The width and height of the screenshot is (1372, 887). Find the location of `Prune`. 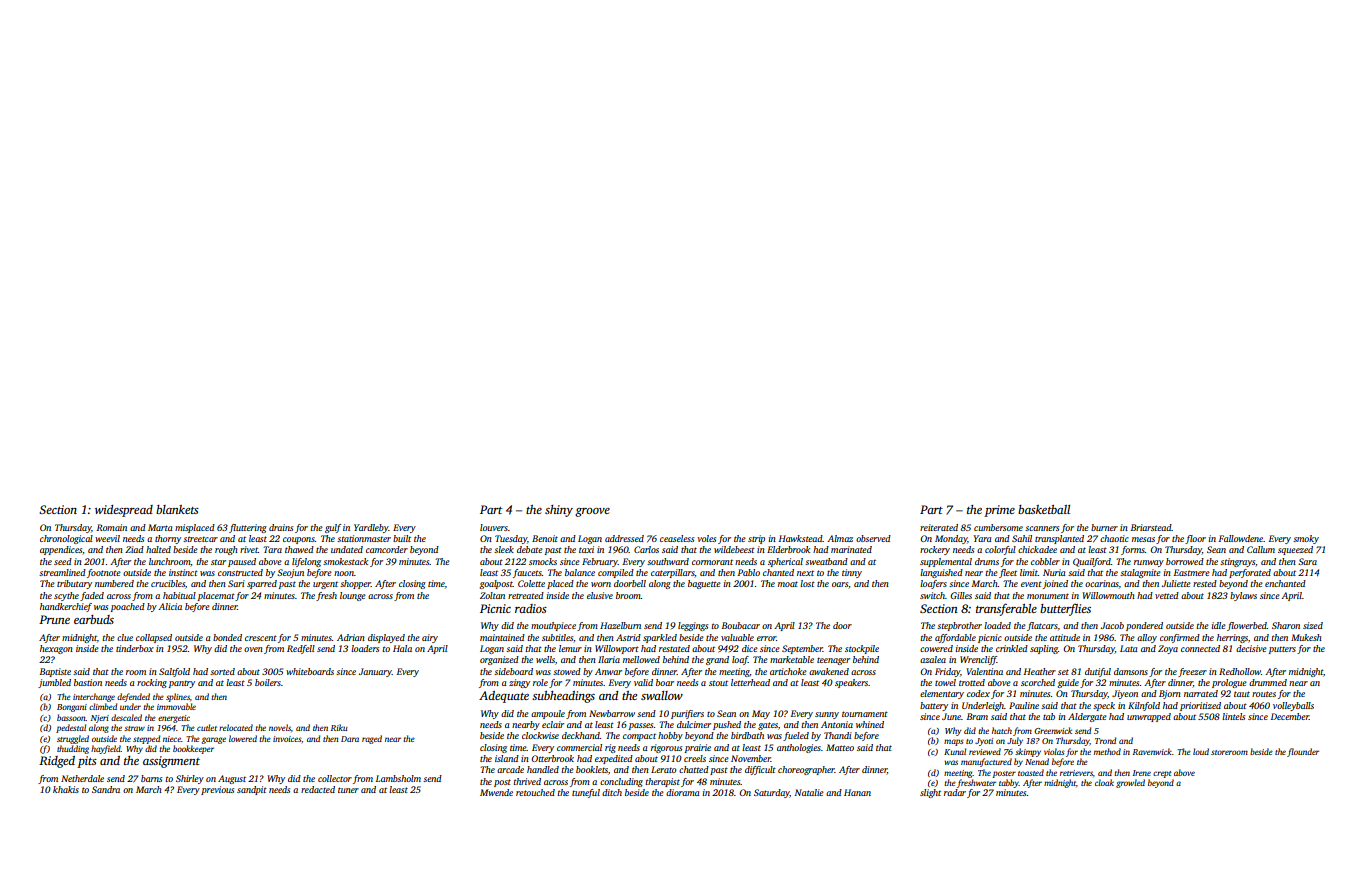

Prune is located at coordinates (54, 619).
